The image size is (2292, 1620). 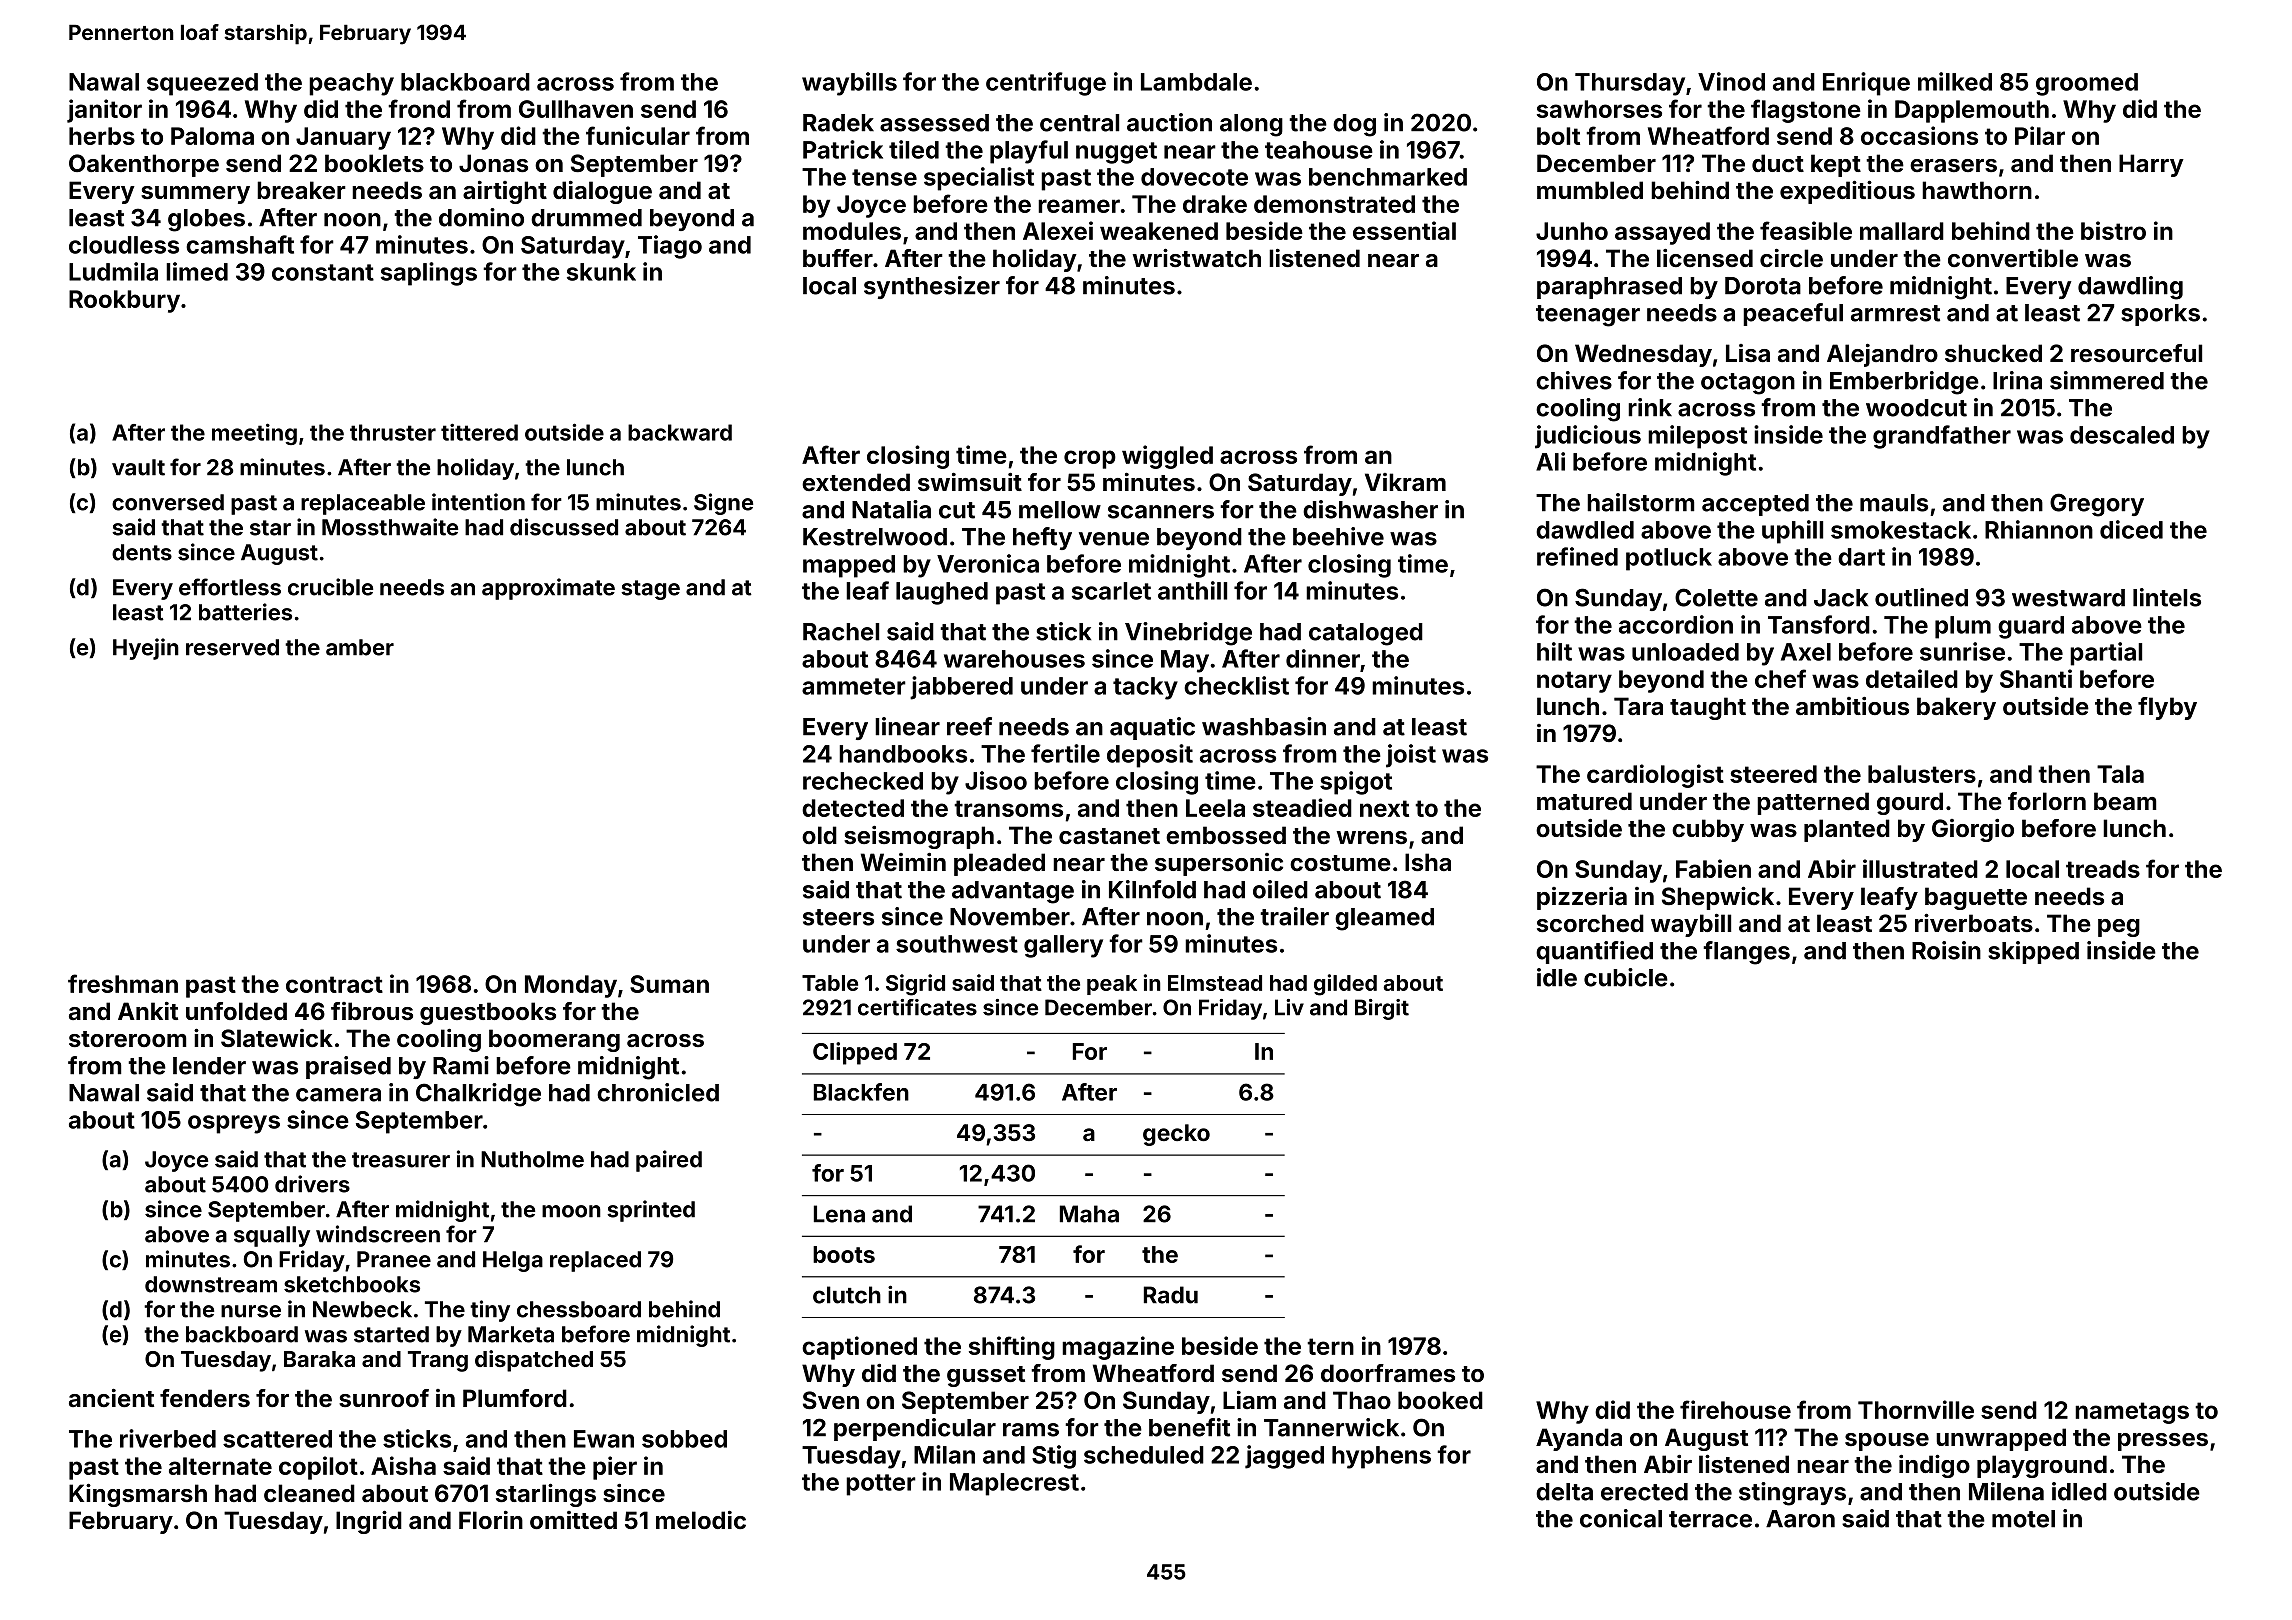 What do you see at coordinates (211, 1284) in the screenshot?
I see `downstream` at bounding box center [211, 1284].
